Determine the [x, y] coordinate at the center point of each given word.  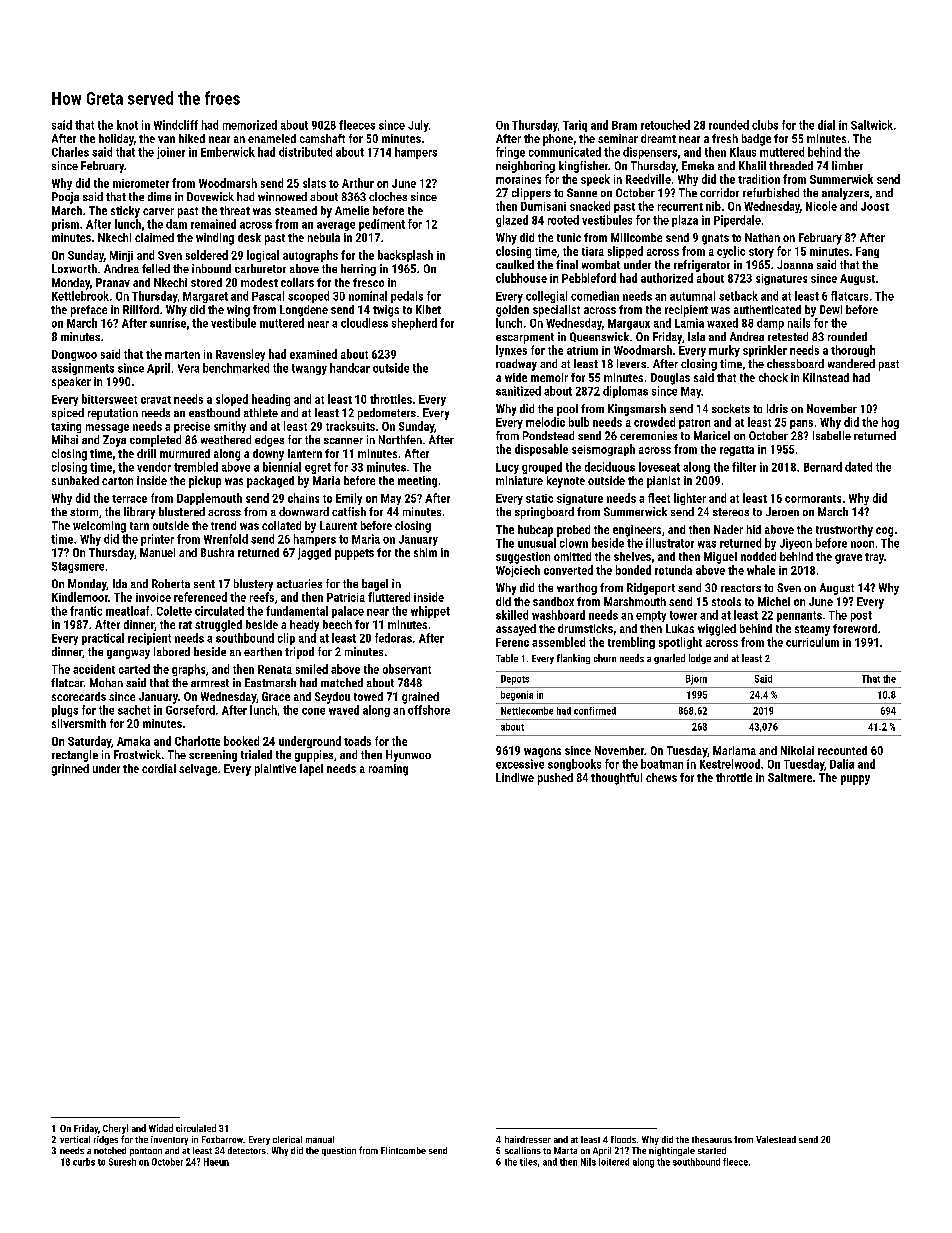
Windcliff [176, 125]
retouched [665, 125]
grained [420, 698]
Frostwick [137, 754]
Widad [161, 1128]
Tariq [575, 126]
